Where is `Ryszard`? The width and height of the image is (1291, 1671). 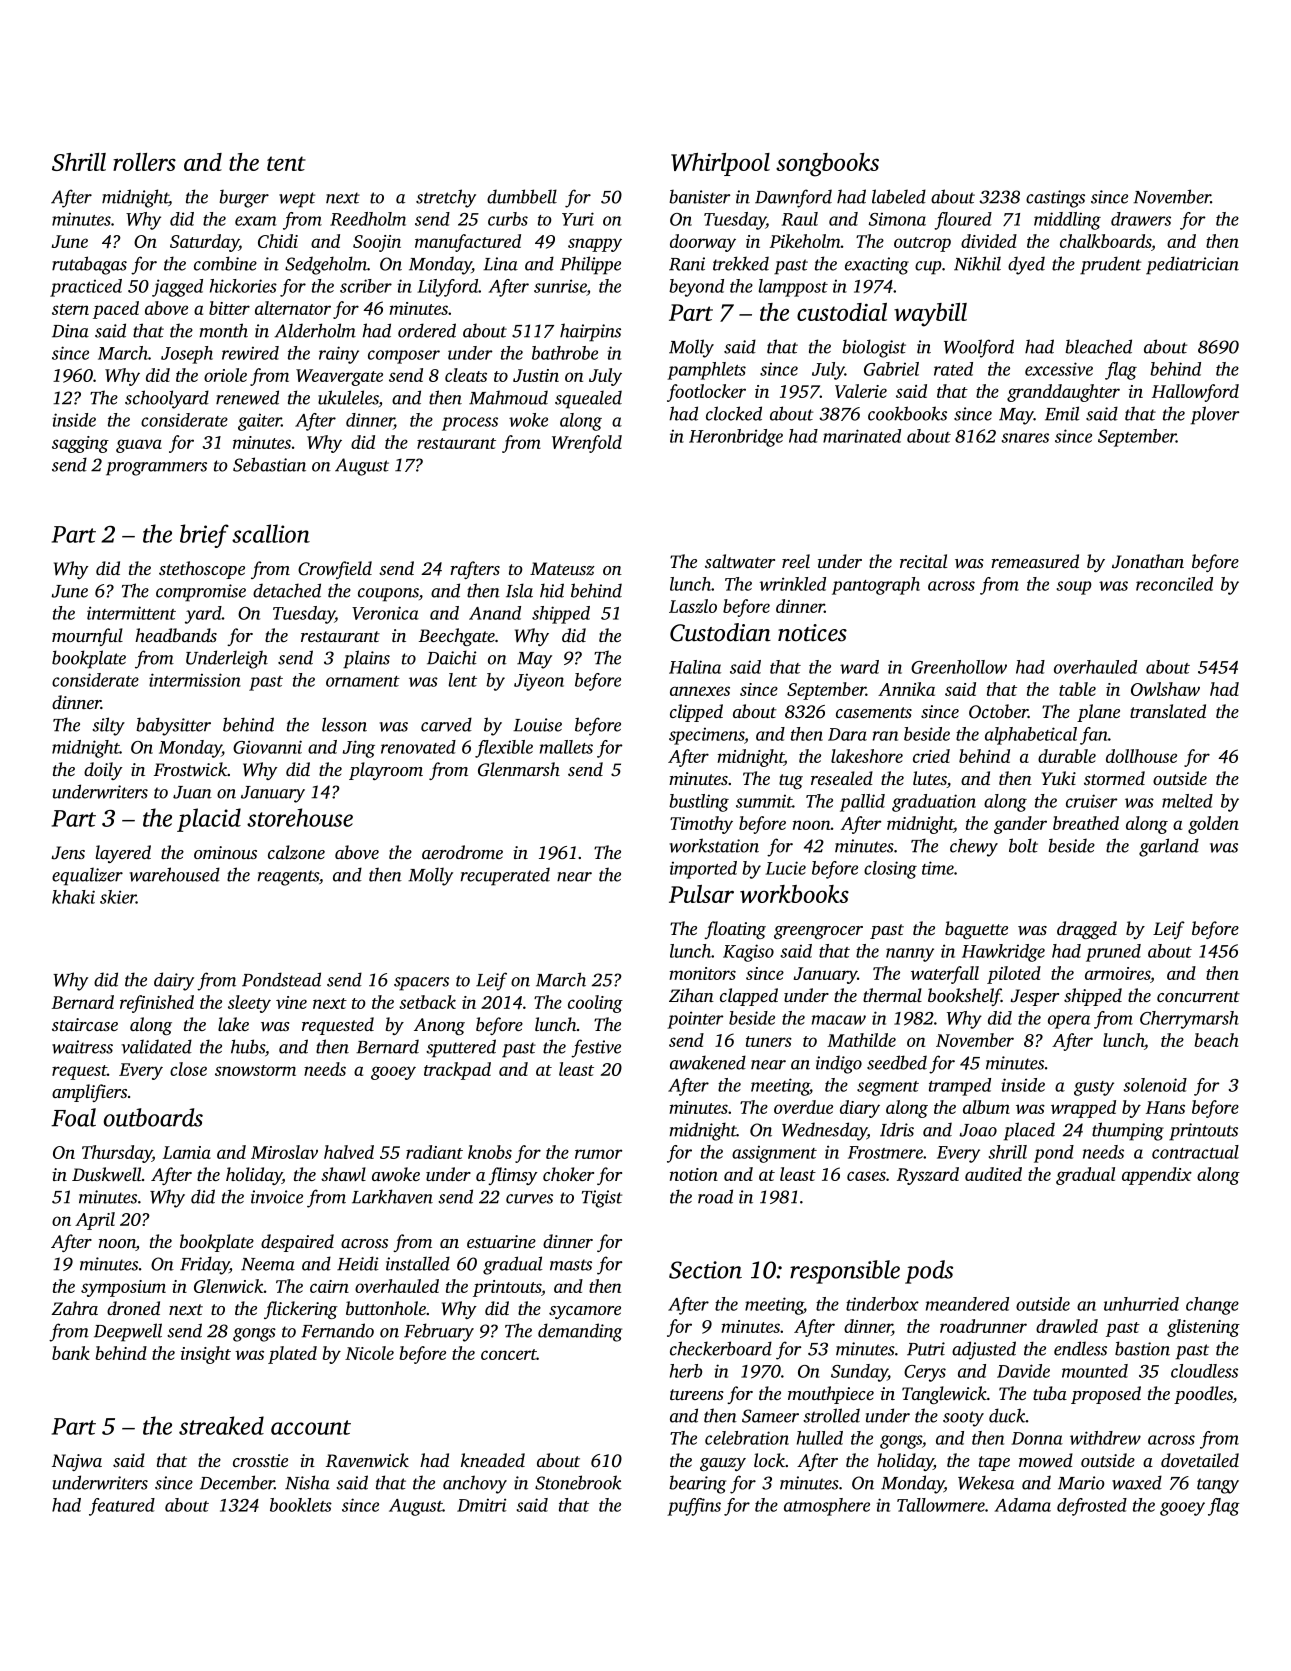
Ryszard is located at coordinates (928, 1176).
